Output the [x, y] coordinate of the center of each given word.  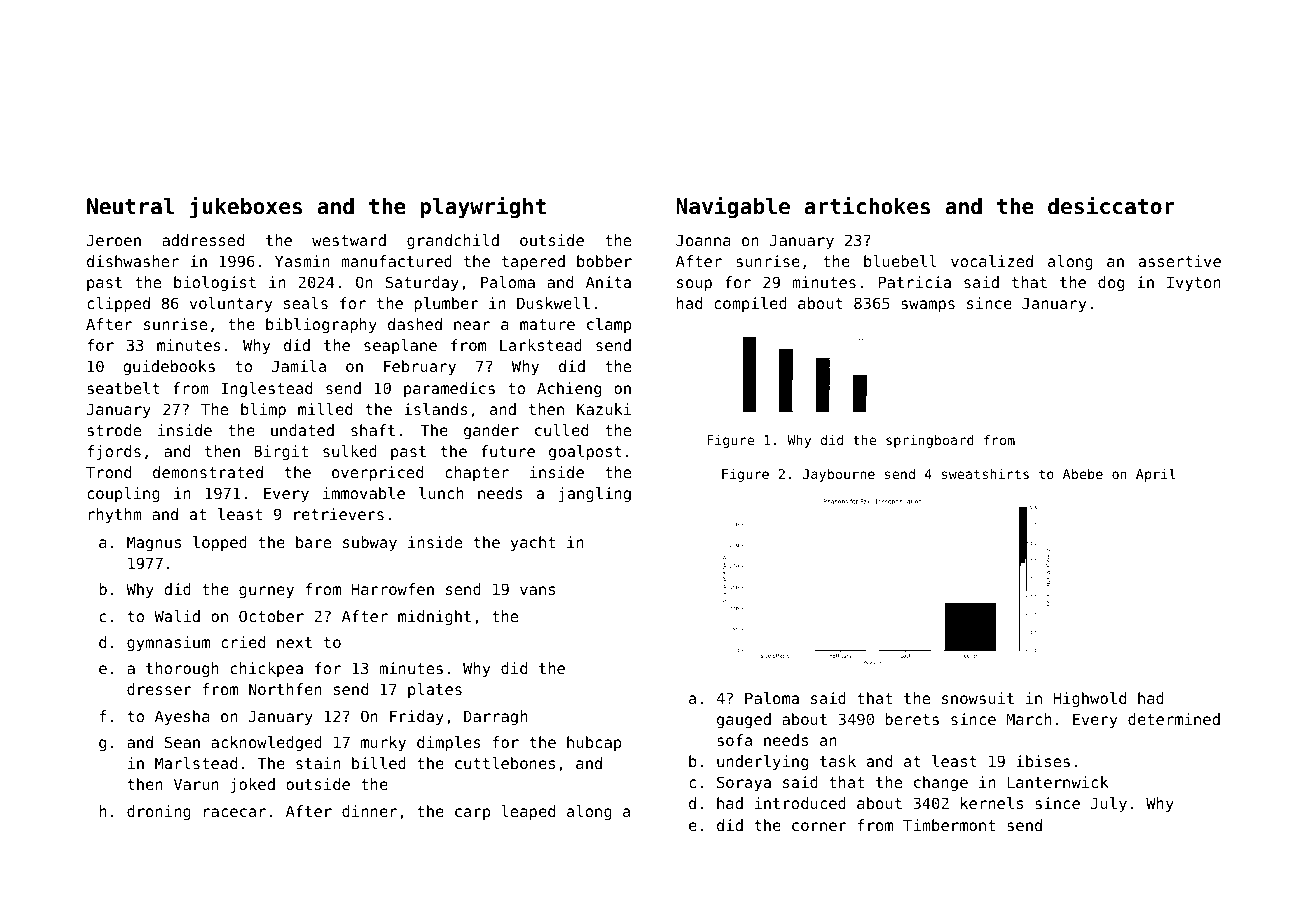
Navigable [733, 207]
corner [819, 826]
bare [313, 542]
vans [537, 590]
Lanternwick [1058, 782]
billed [379, 763]
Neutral [130, 206]
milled [325, 409]
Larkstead [541, 345]
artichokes [867, 205]
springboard [930, 441]
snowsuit [978, 698]
